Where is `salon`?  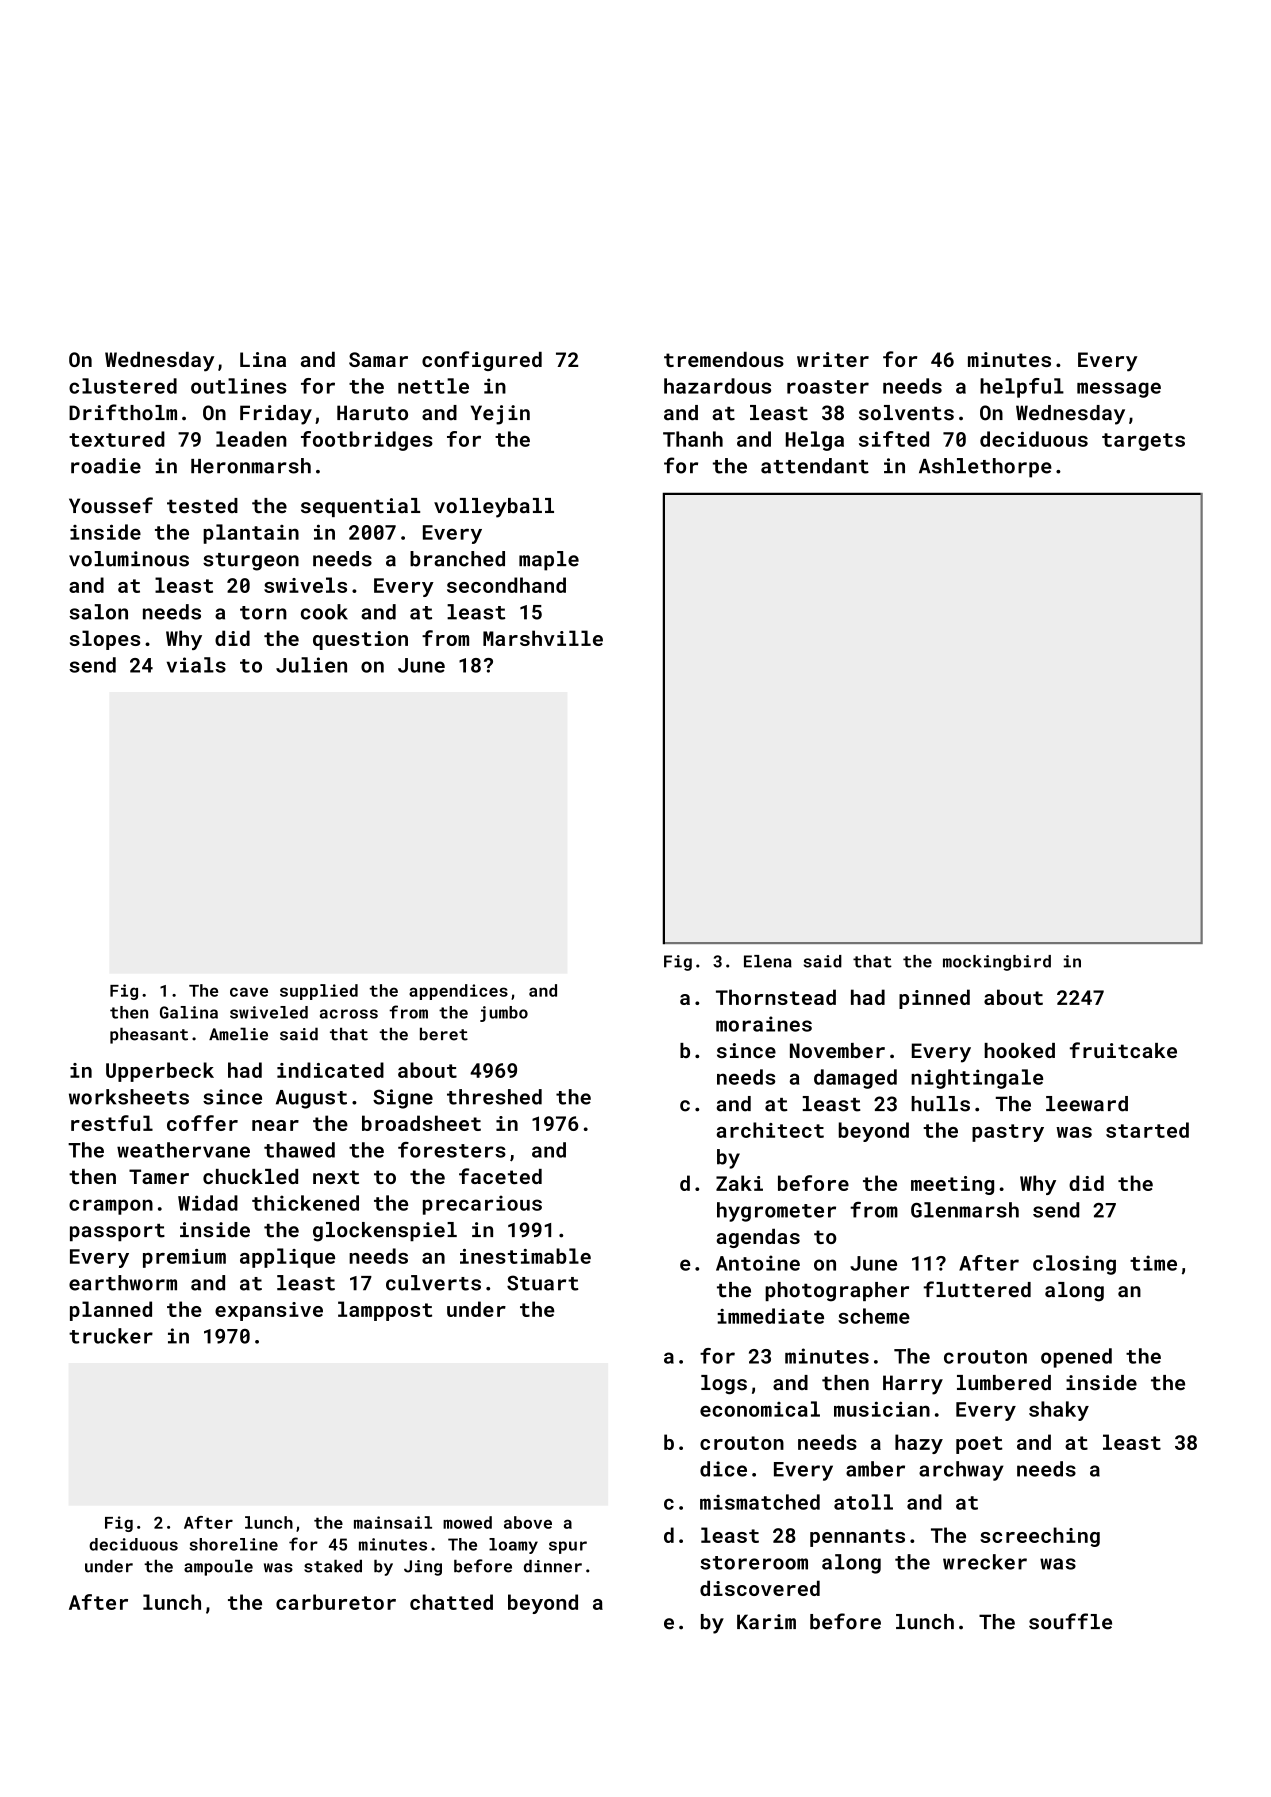 salon is located at coordinates (98, 612).
